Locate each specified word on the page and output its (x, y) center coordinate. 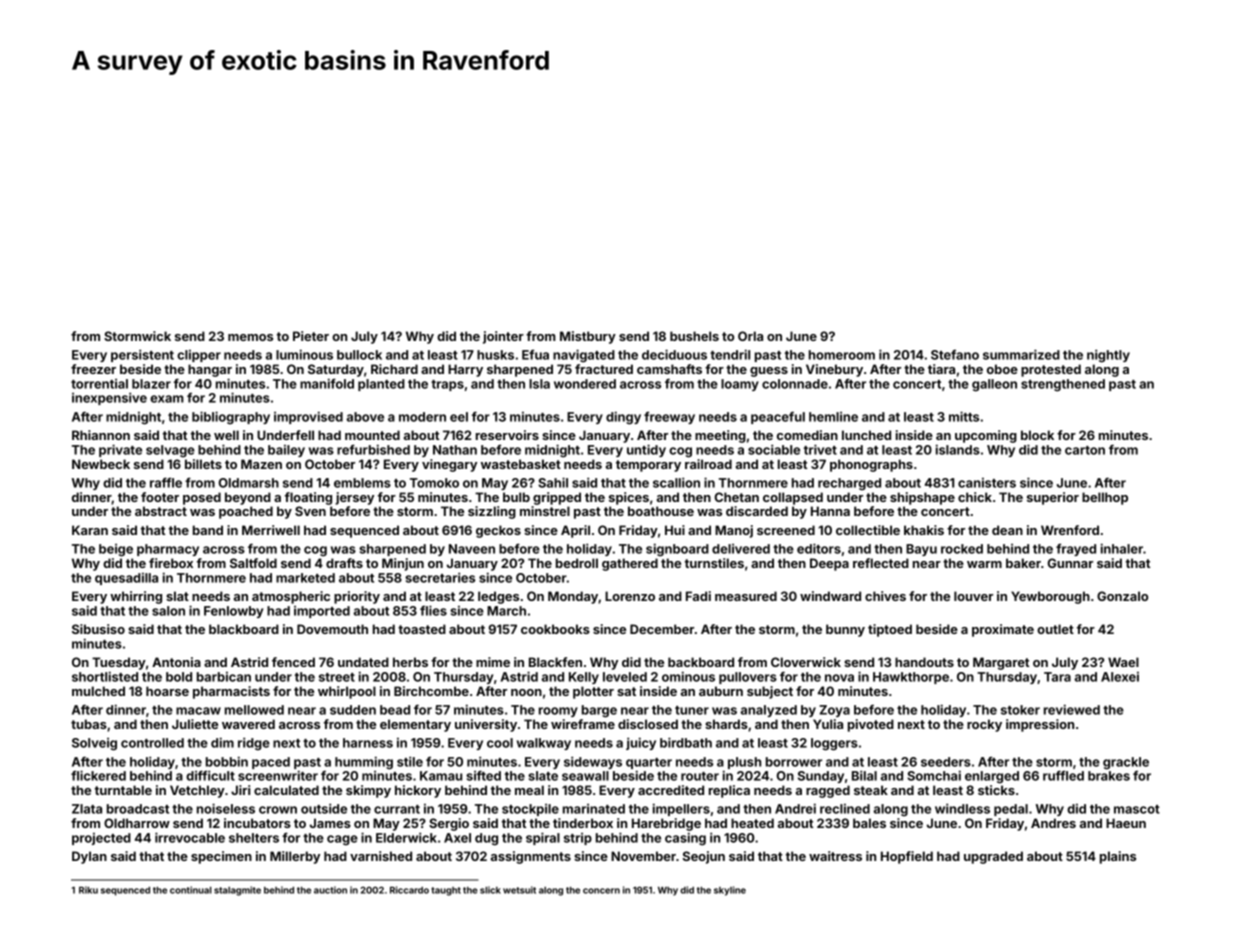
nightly (1108, 356)
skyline (730, 891)
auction (330, 890)
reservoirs (507, 435)
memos (250, 337)
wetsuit (519, 890)
